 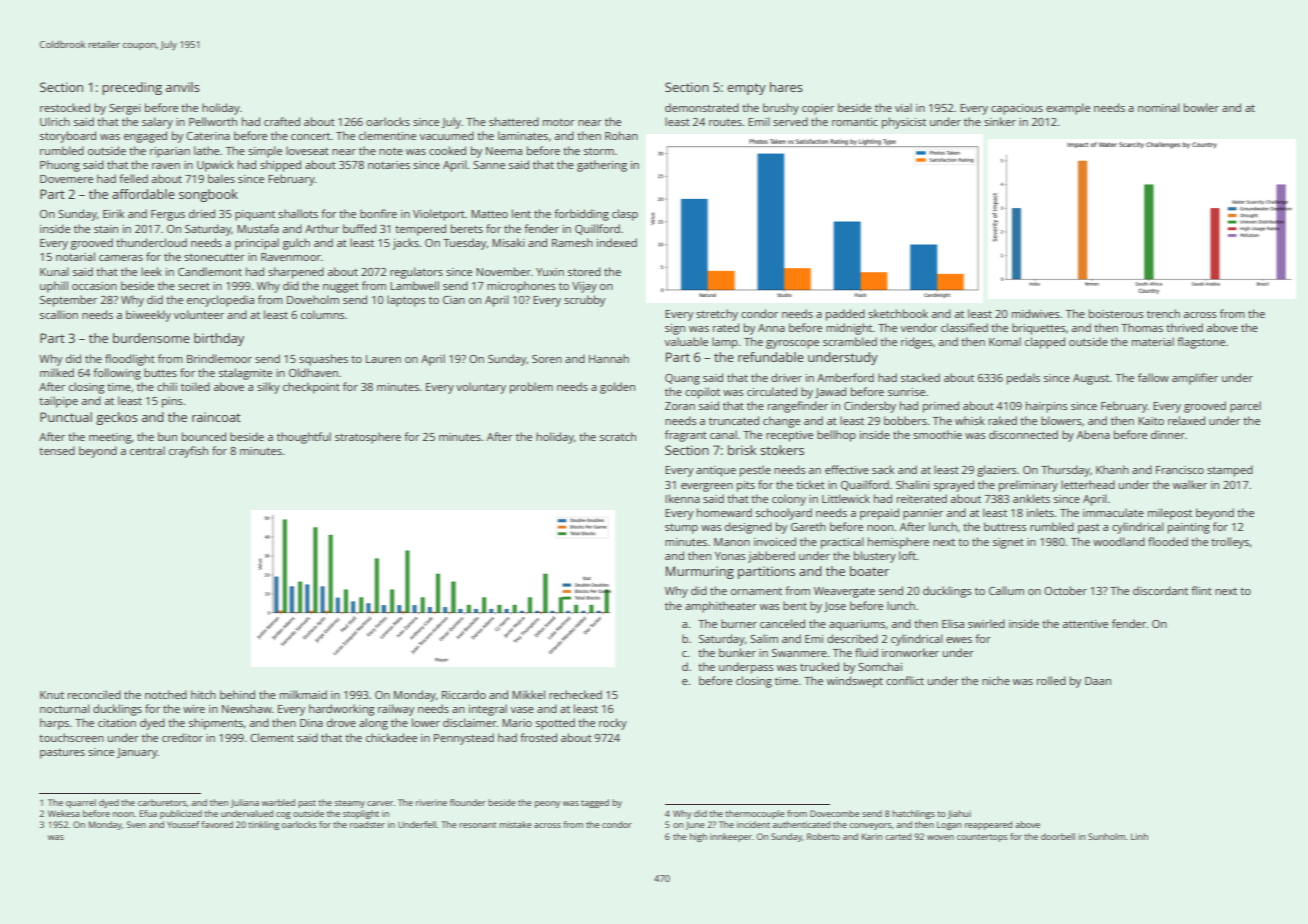 I want to click on innkeeper, so click(x=731, y=837).
